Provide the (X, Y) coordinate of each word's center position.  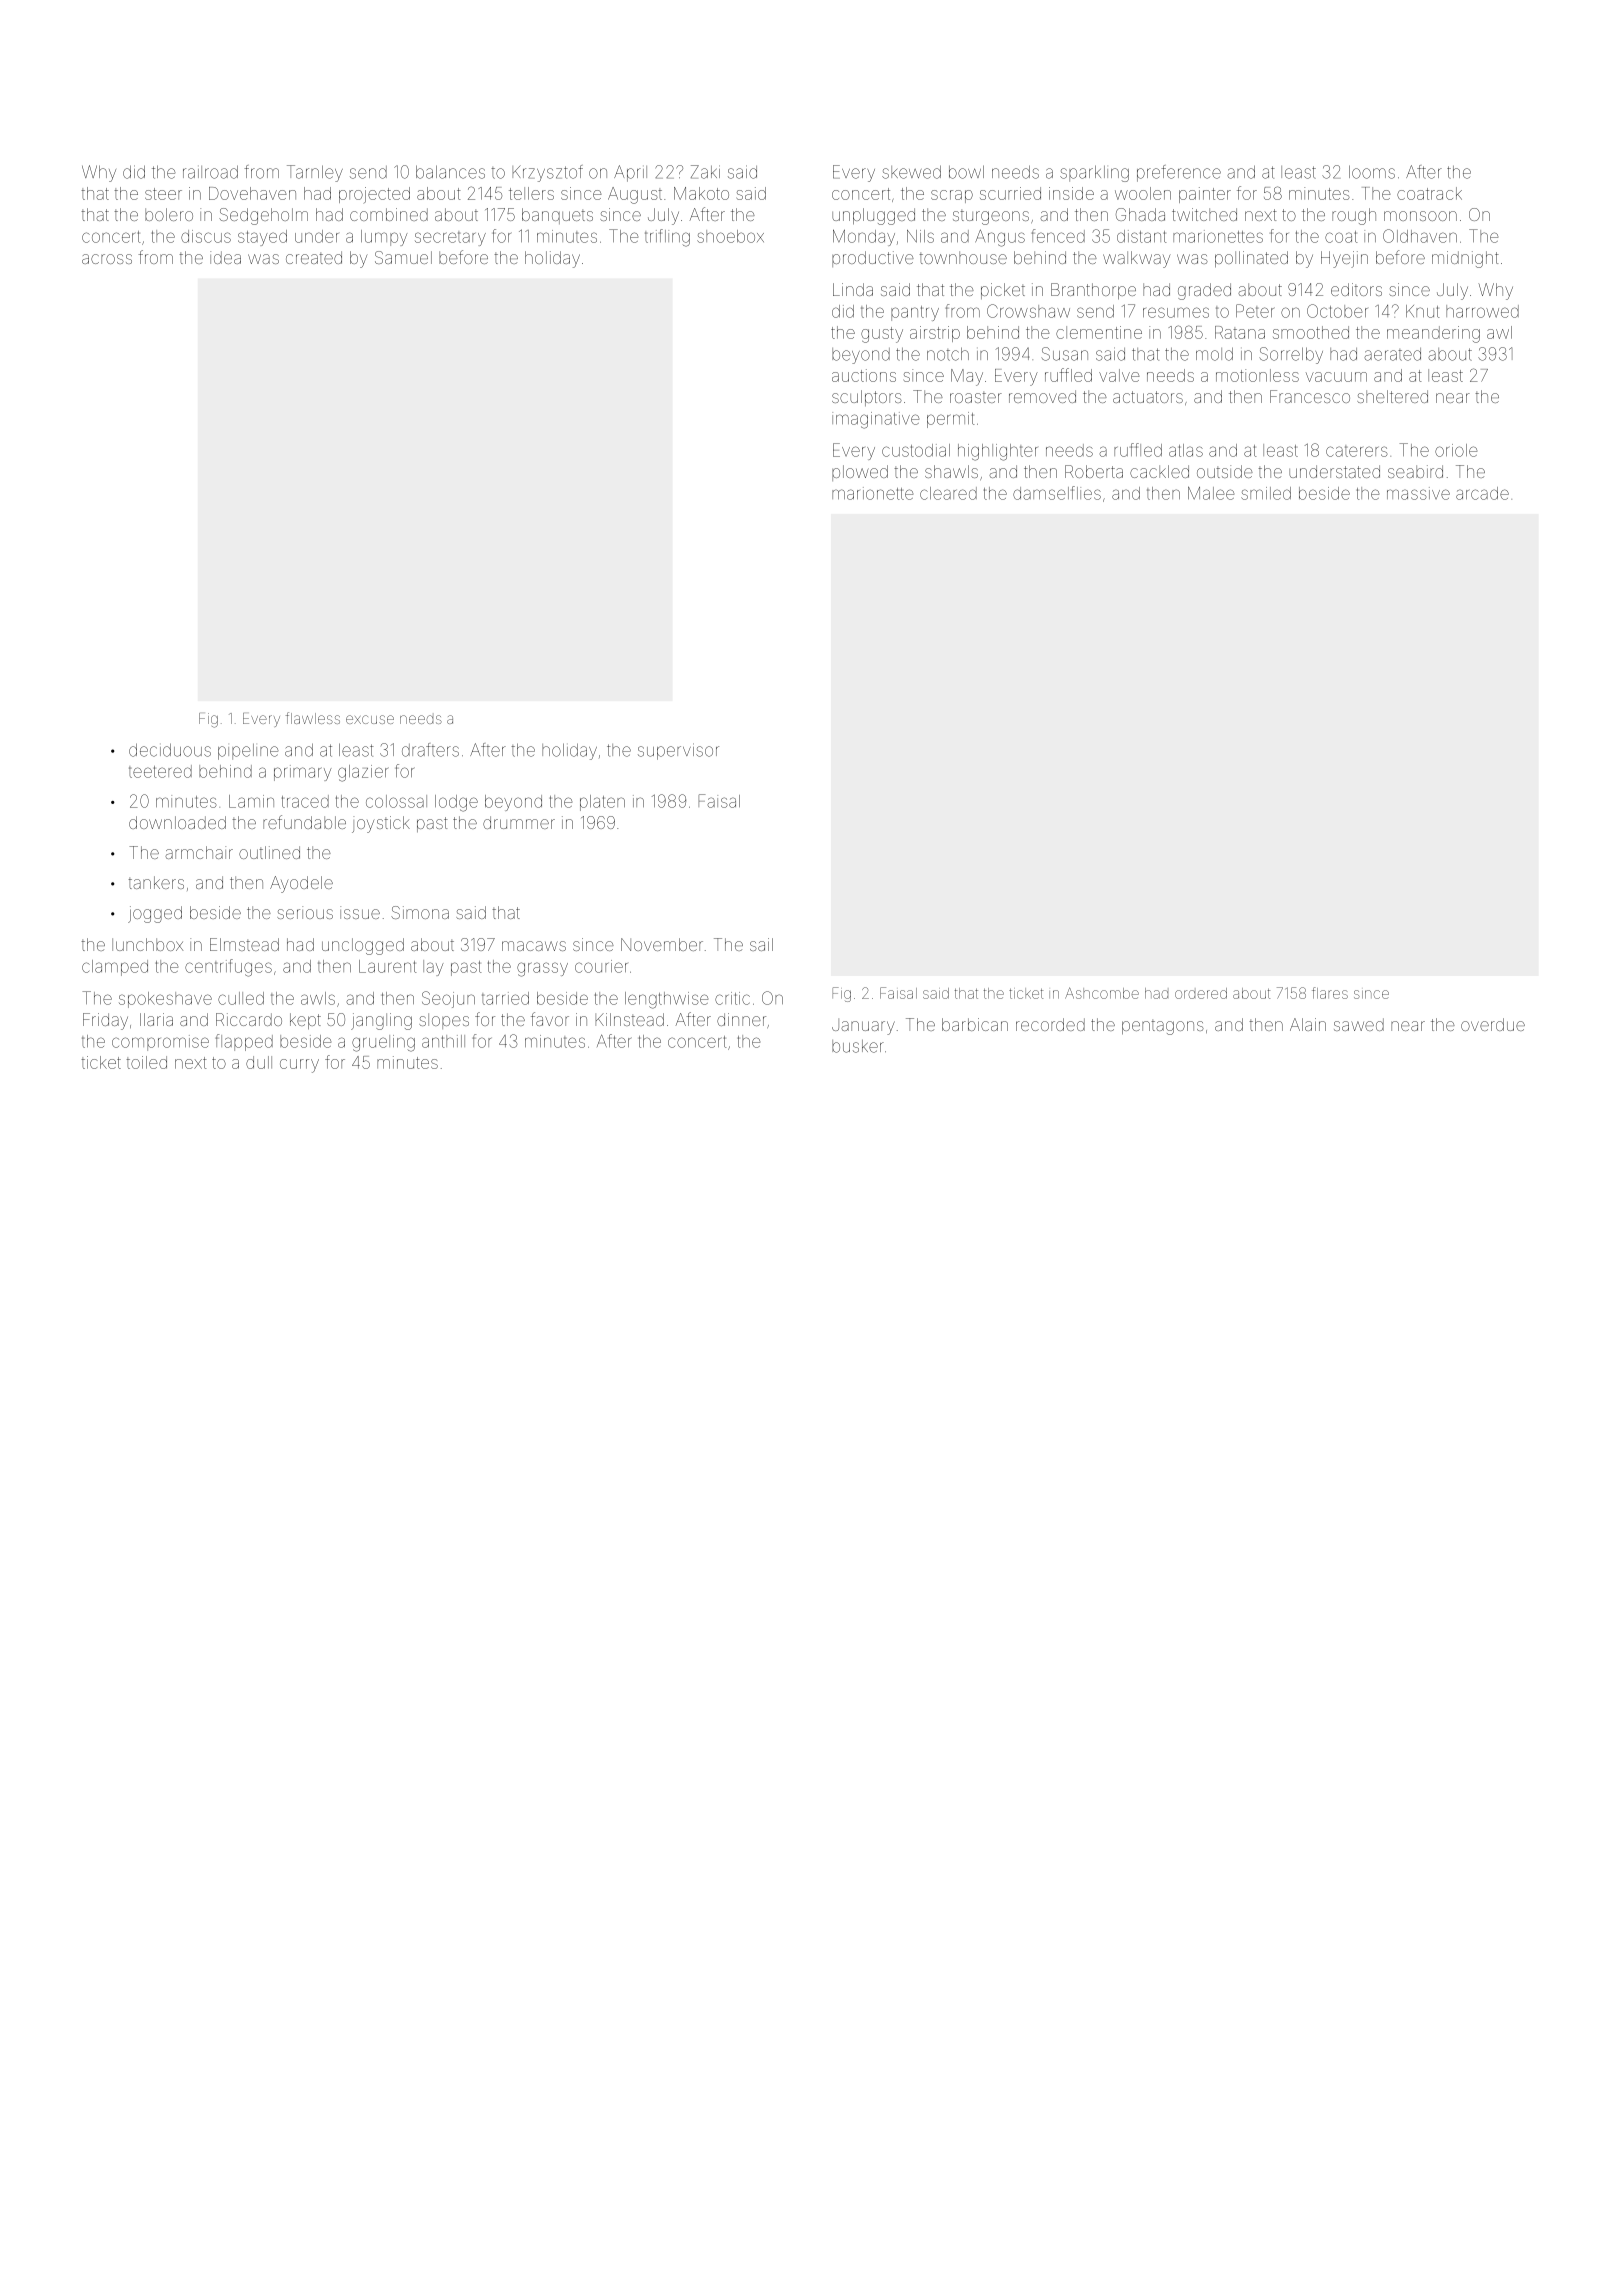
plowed (860, 473)
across (107, 259)
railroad (210, 172)
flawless (313, 718)
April (630, 173)
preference (1179, 173)
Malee (1211, 493)
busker (858, 1046)
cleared (948, 493)
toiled (146, 1062)
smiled (1266, 493)
